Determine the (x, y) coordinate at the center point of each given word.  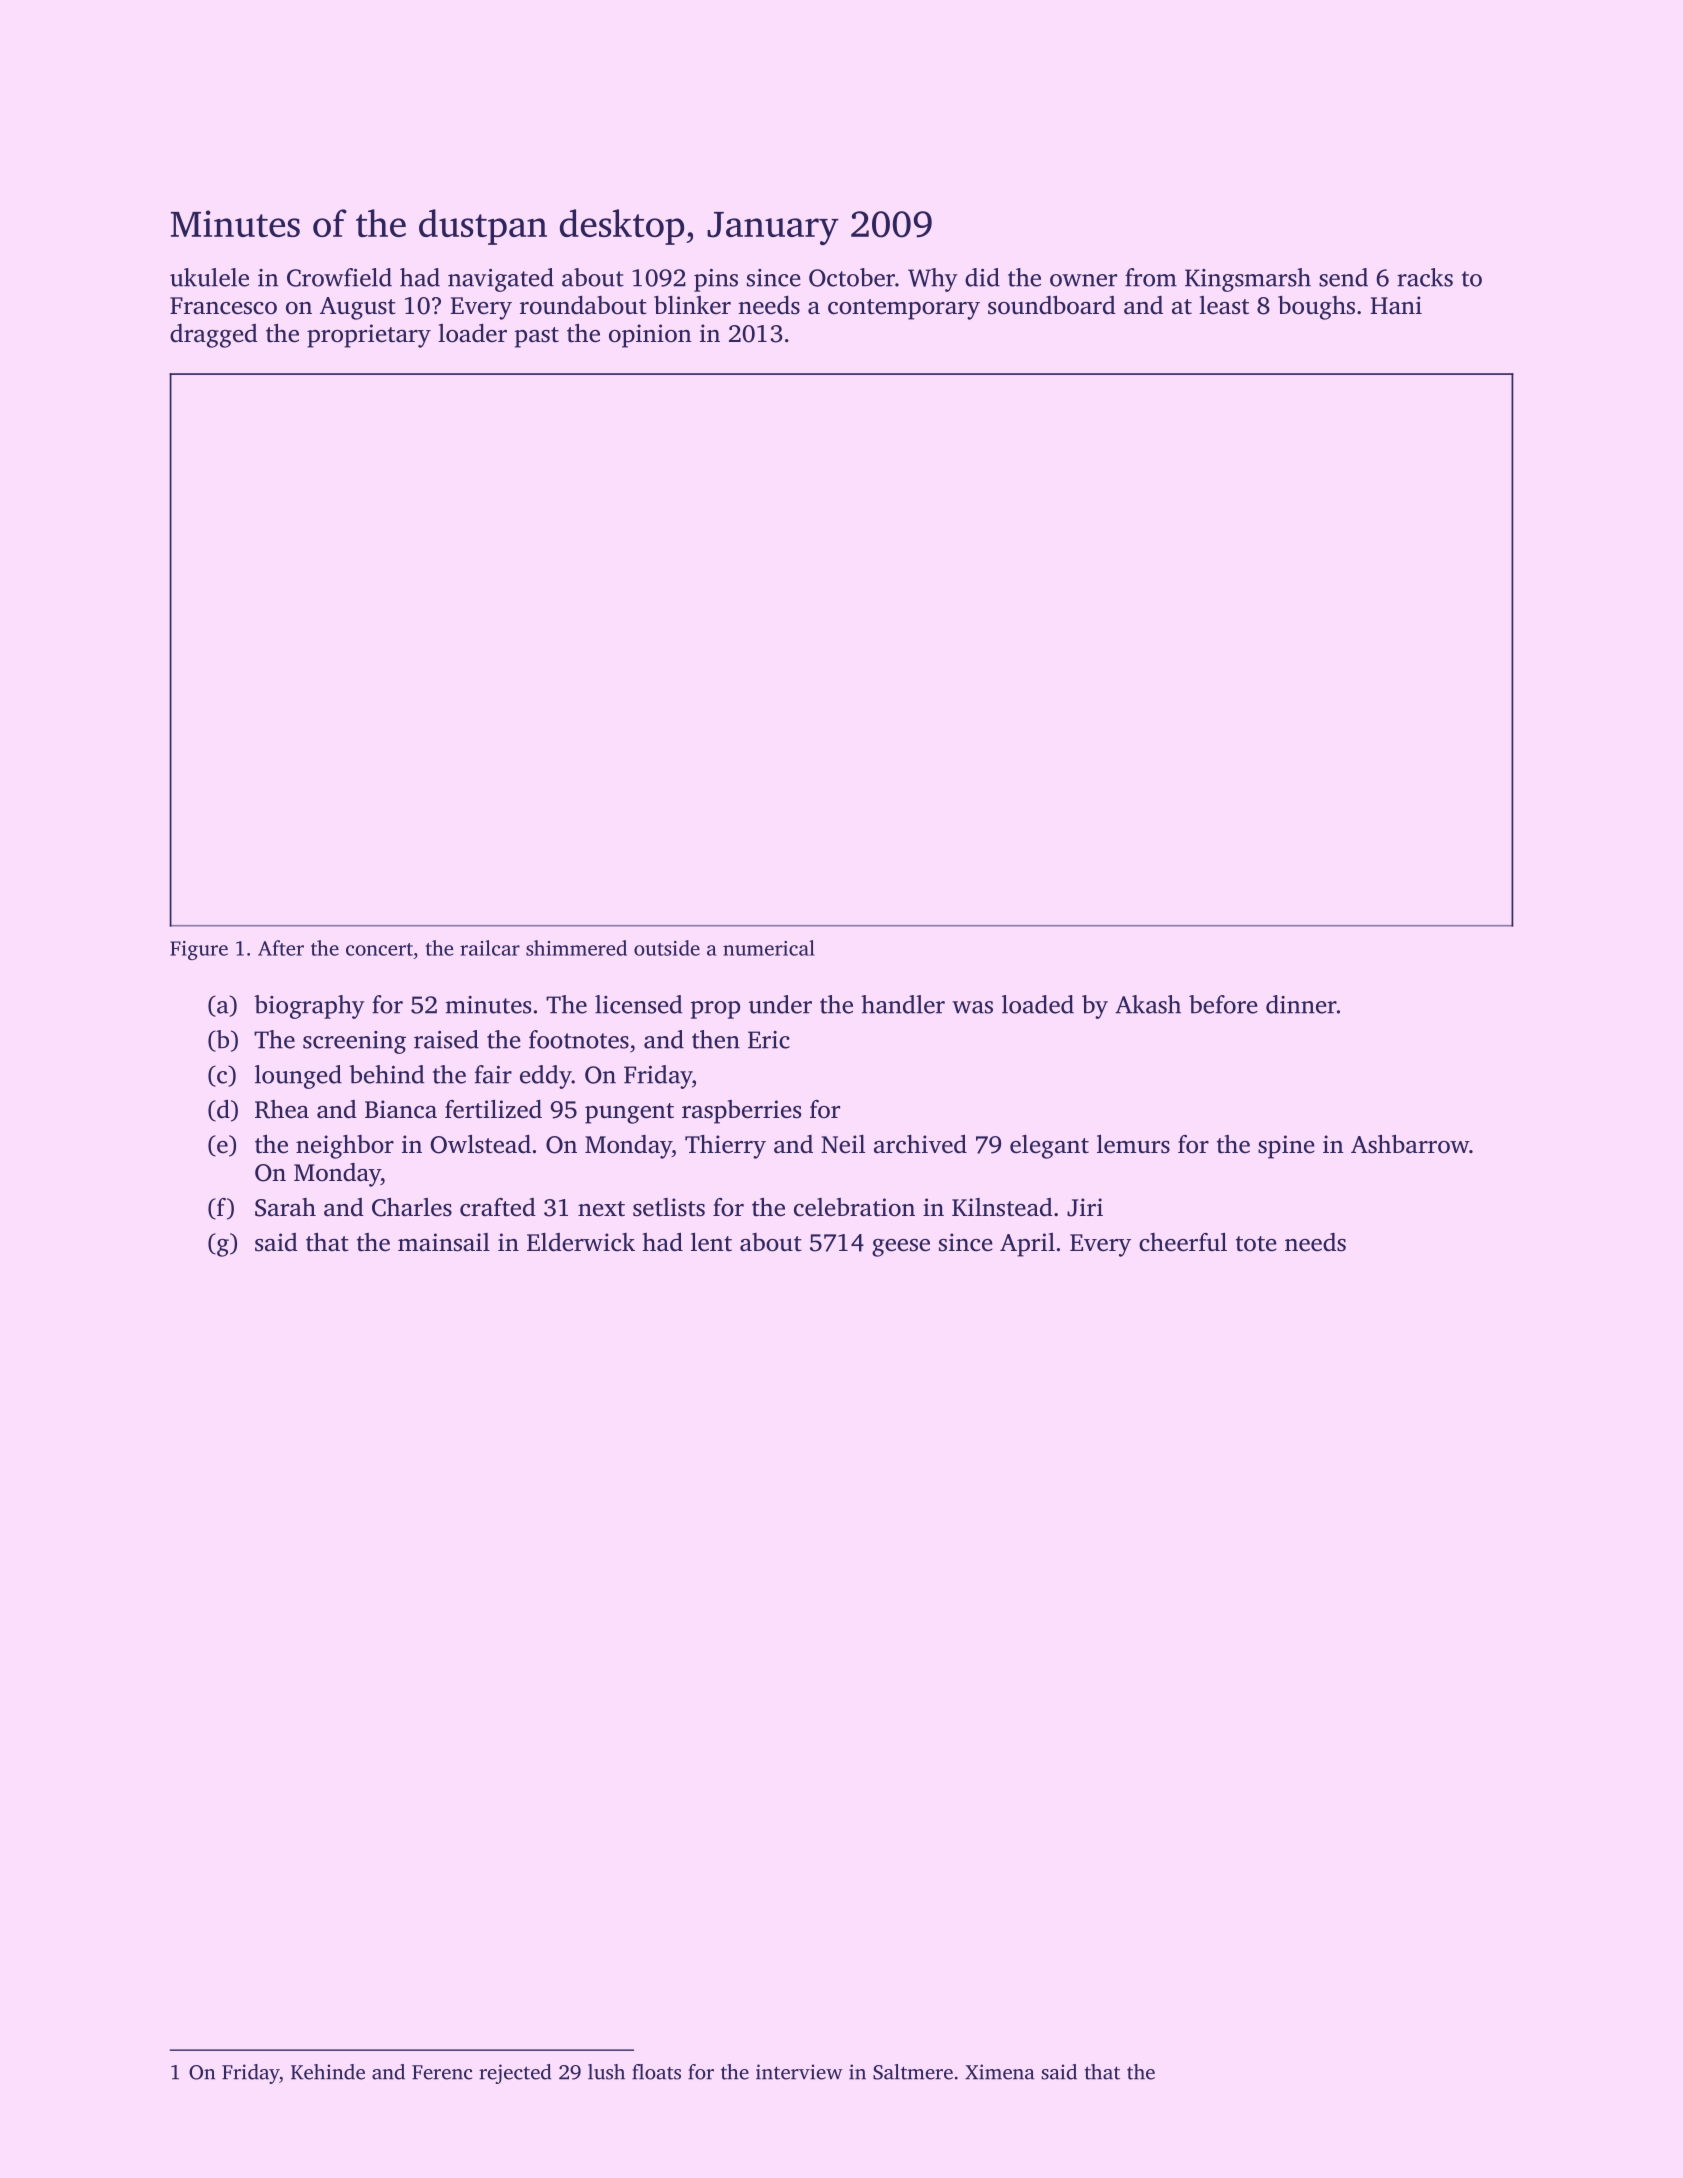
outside (667, 948)
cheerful (1183, 1242)
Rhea (282, 1109)
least (1224, 305)
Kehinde (328, 2072)
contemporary (904, 309)
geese (901, 1248)
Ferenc (442, 2072)
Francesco (223, 306)
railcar (490, 948)
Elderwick (581, 1242)
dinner (1301, 1004)
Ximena (1000, 2072)
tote (1256, 1244)
